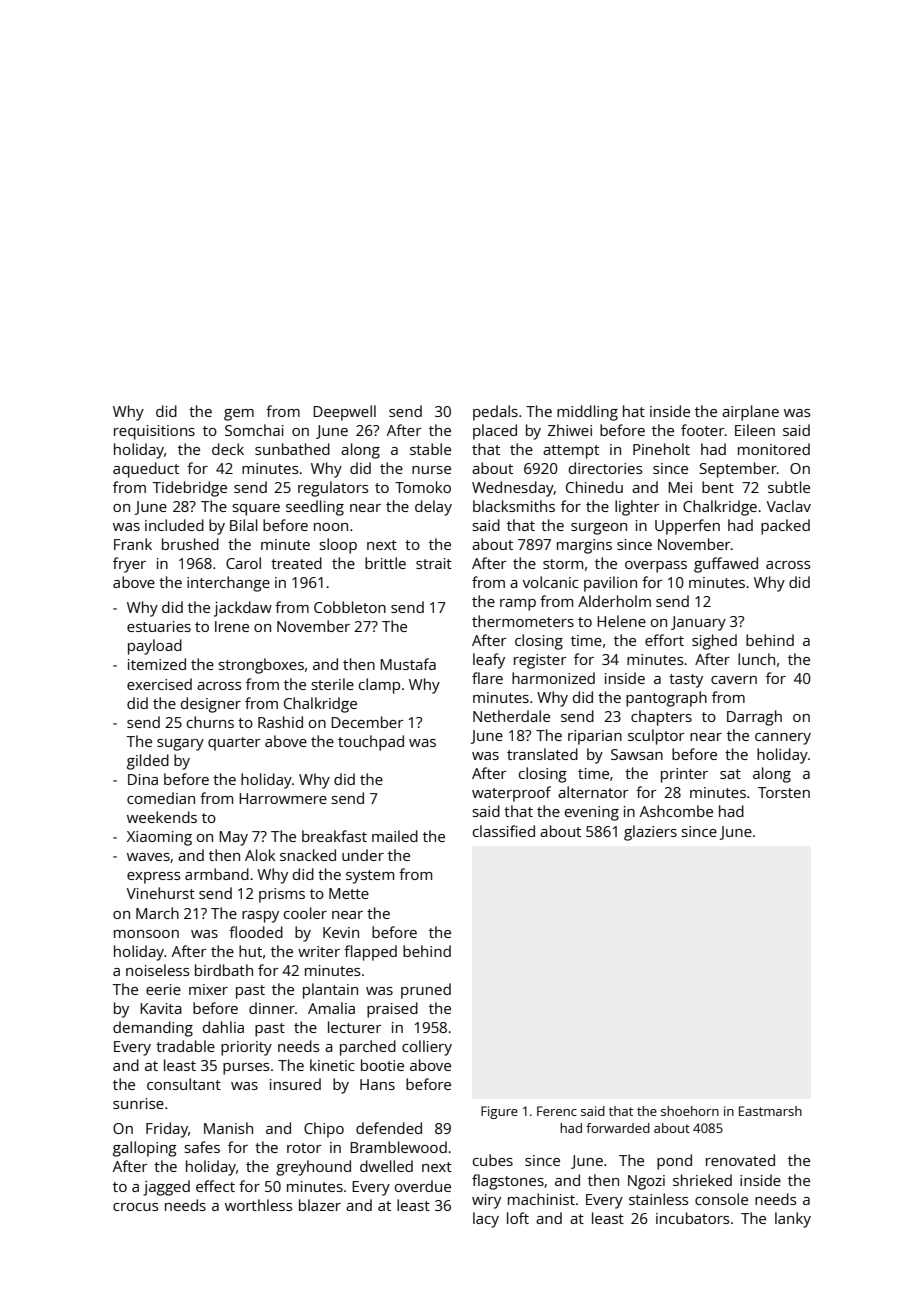 Image resolution: width=924 pixels, height=1308 pixels. What do you see at coordinates (244, 525) in the screenshot?
I see `Bilal` at bounding box center [244, 525].
